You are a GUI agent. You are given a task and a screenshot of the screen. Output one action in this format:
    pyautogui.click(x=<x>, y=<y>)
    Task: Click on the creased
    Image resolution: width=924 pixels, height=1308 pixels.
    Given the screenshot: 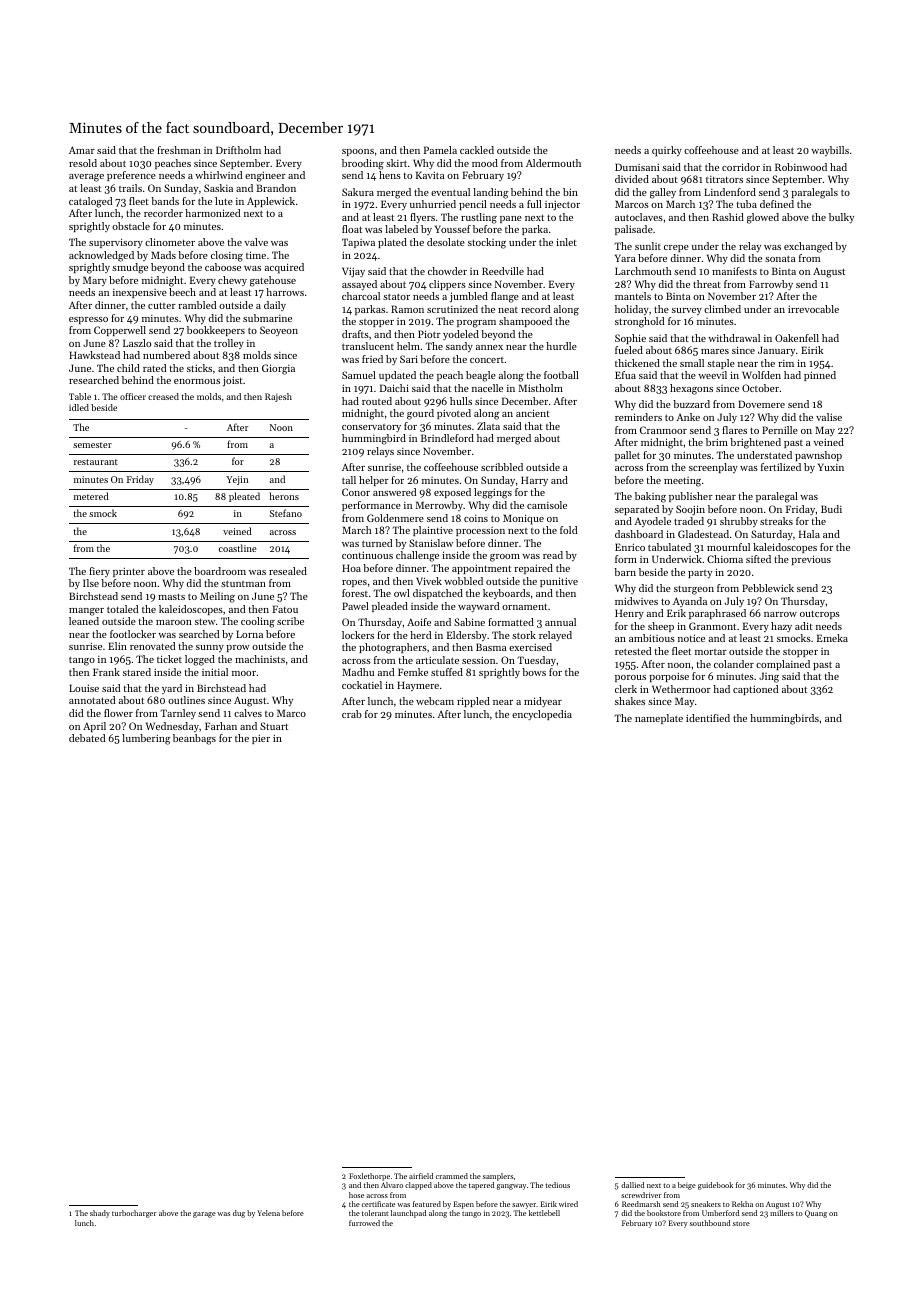 What is the action you would take?
    pyautogui.click(x=163, y=396)
